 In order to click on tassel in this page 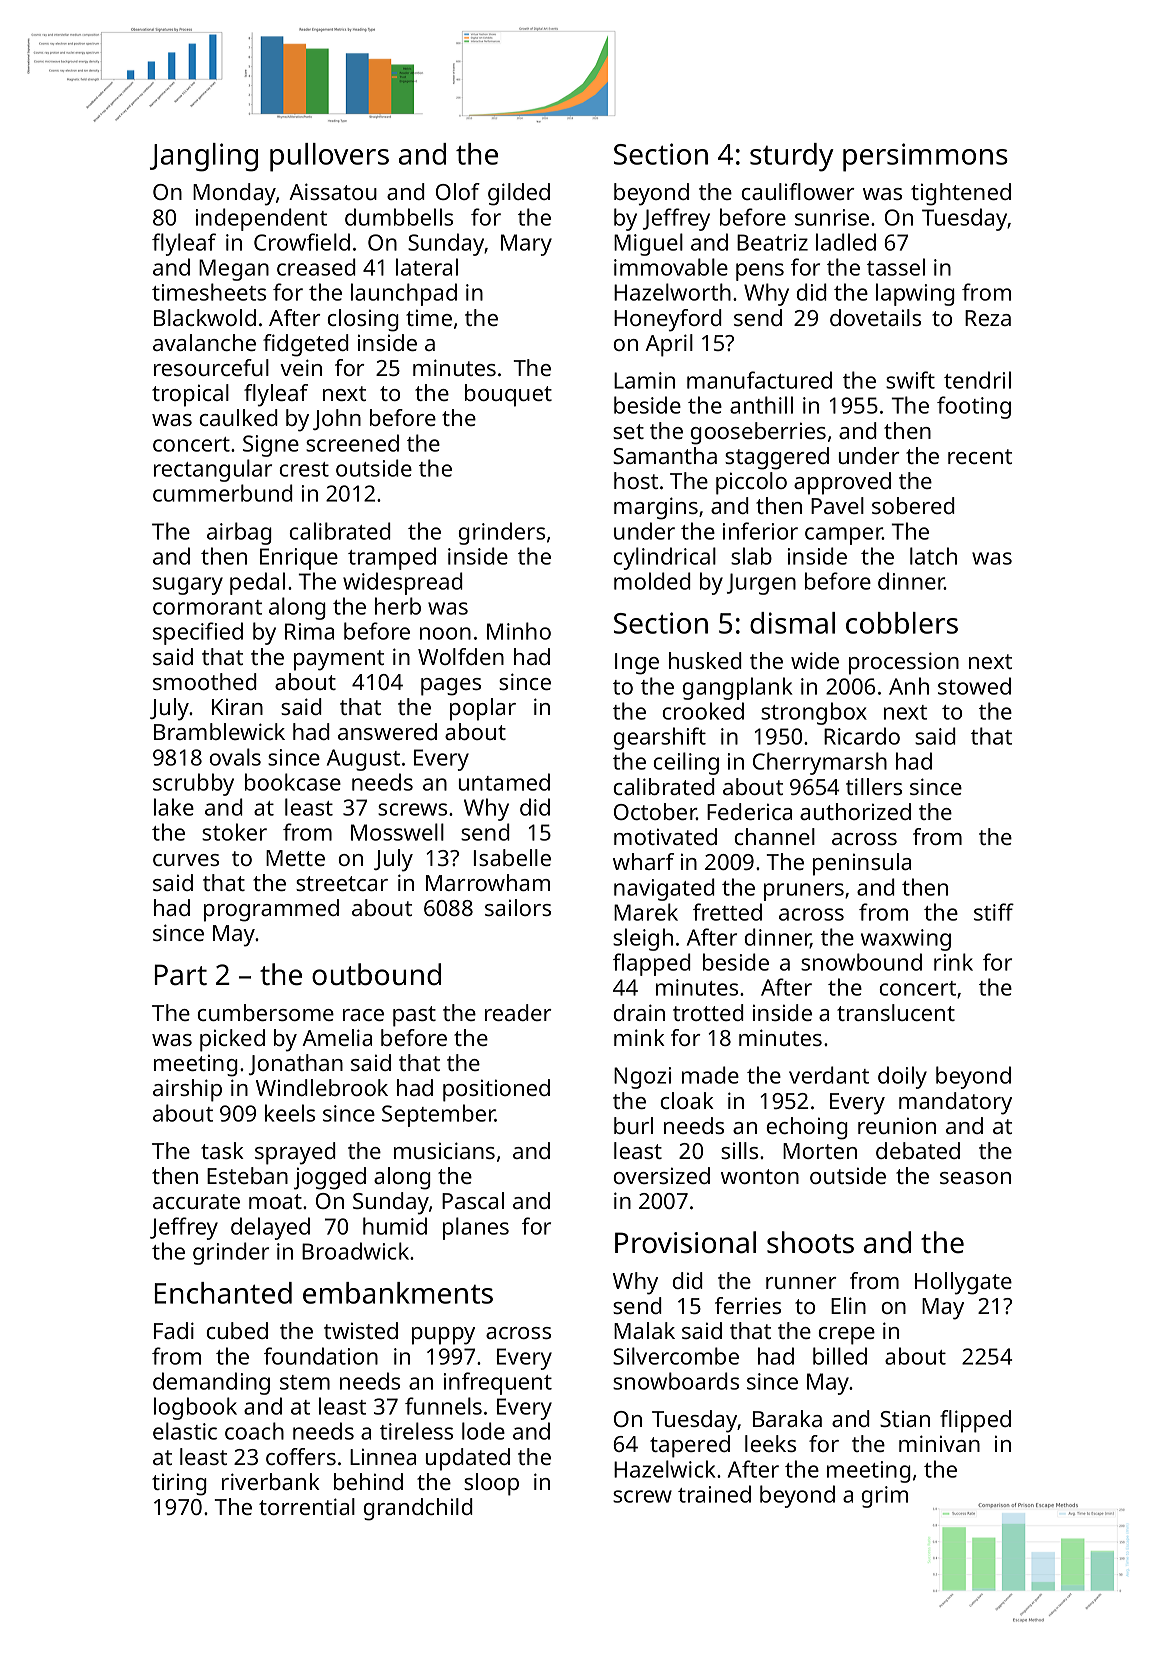, I will do `click(896, 267)`.
